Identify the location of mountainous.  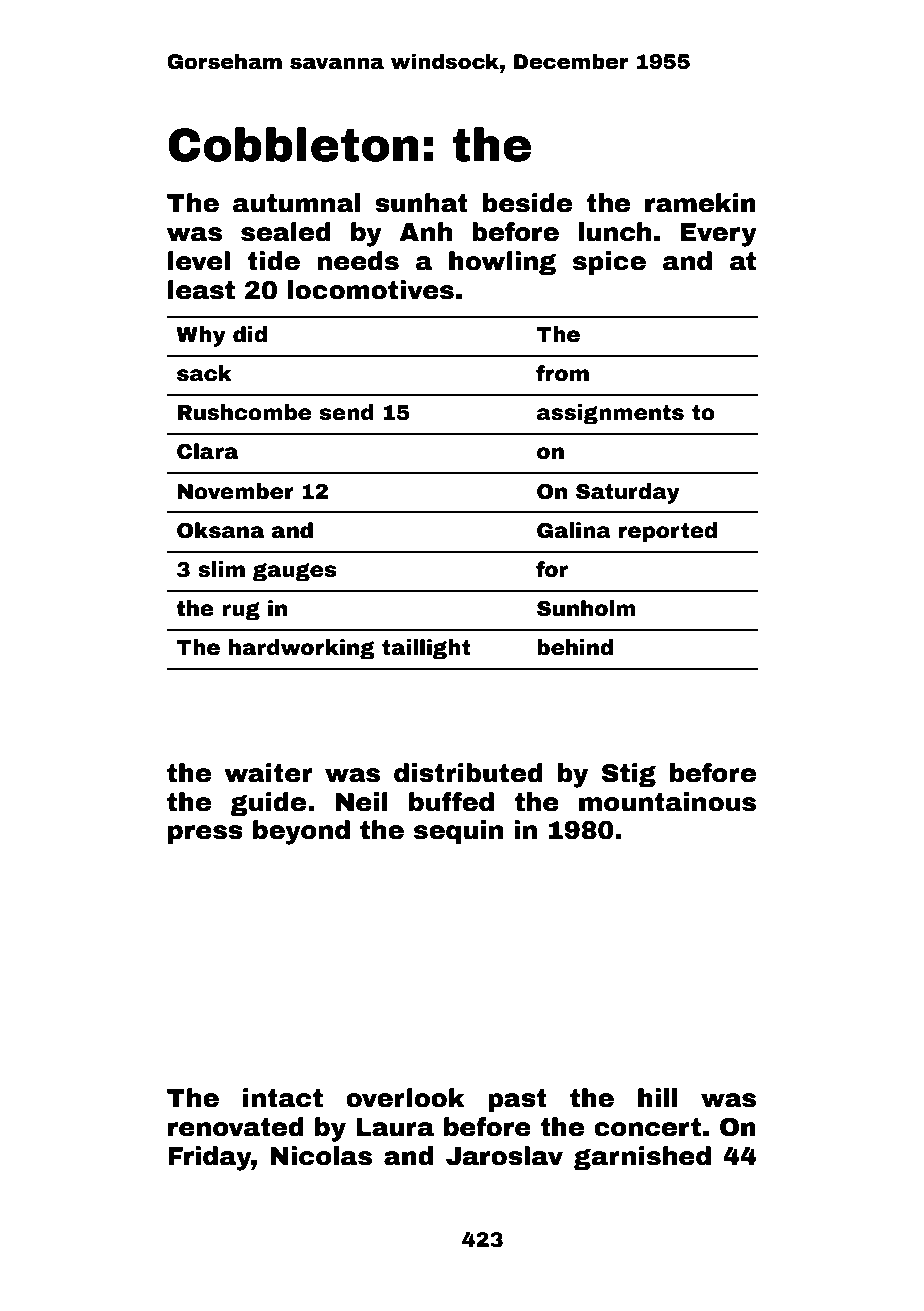
(667, 802).
